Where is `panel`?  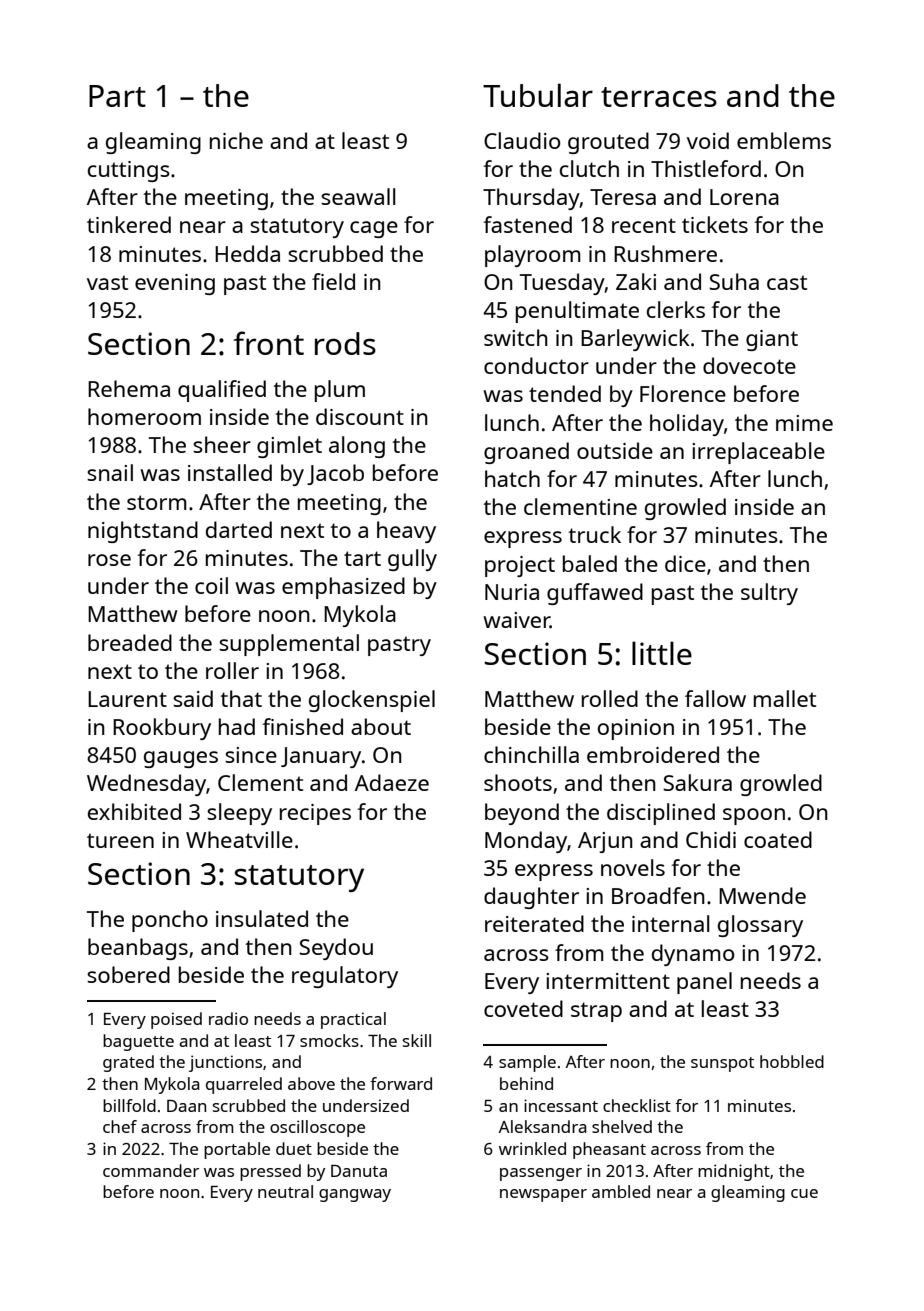
panel is located at coordinates (704, 983).
